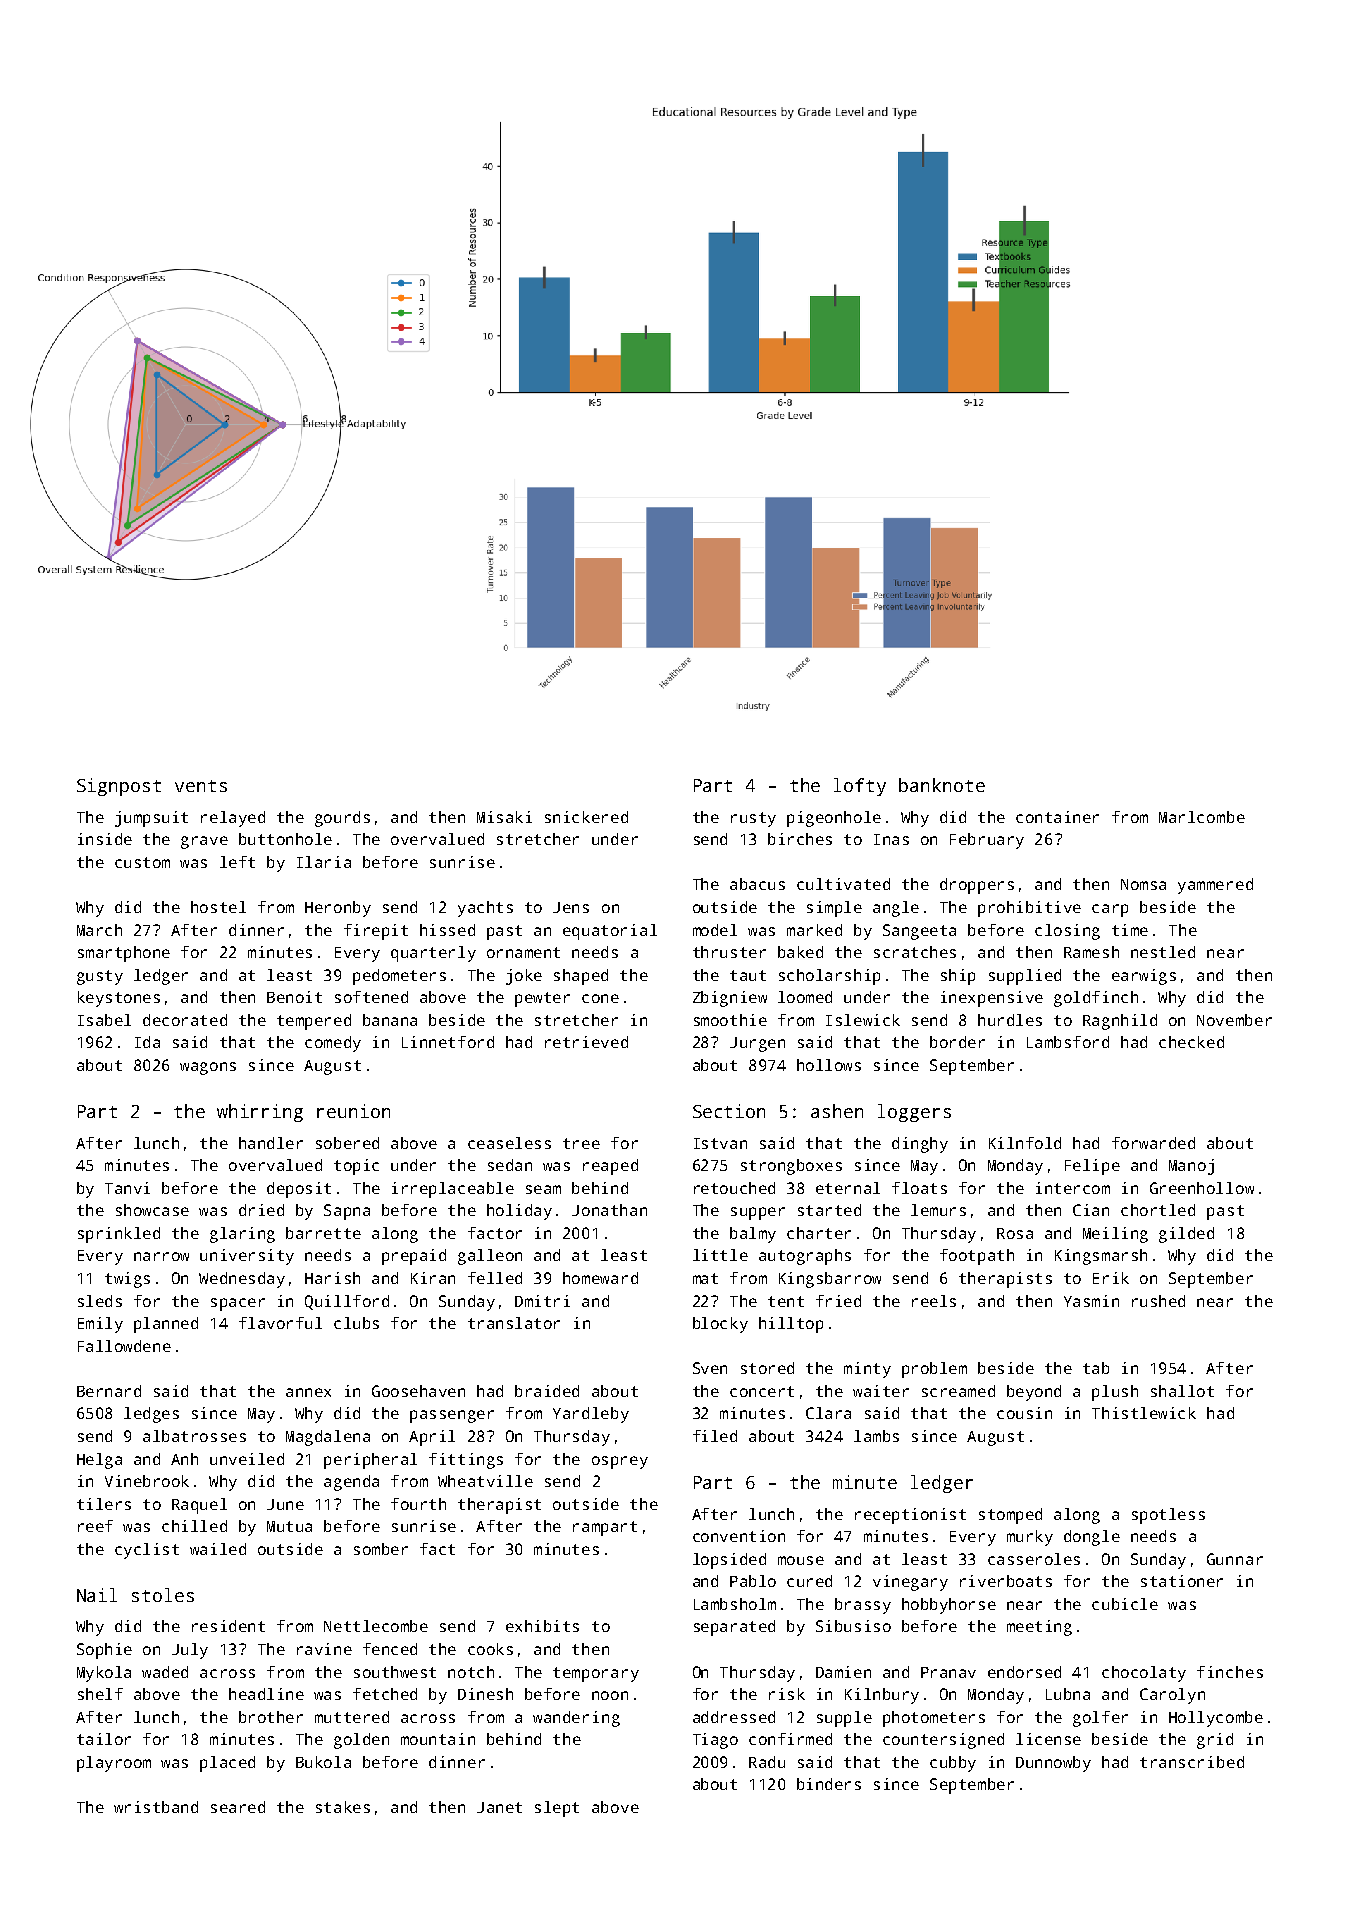  I want to click on Nail, so click(97, 1595).
